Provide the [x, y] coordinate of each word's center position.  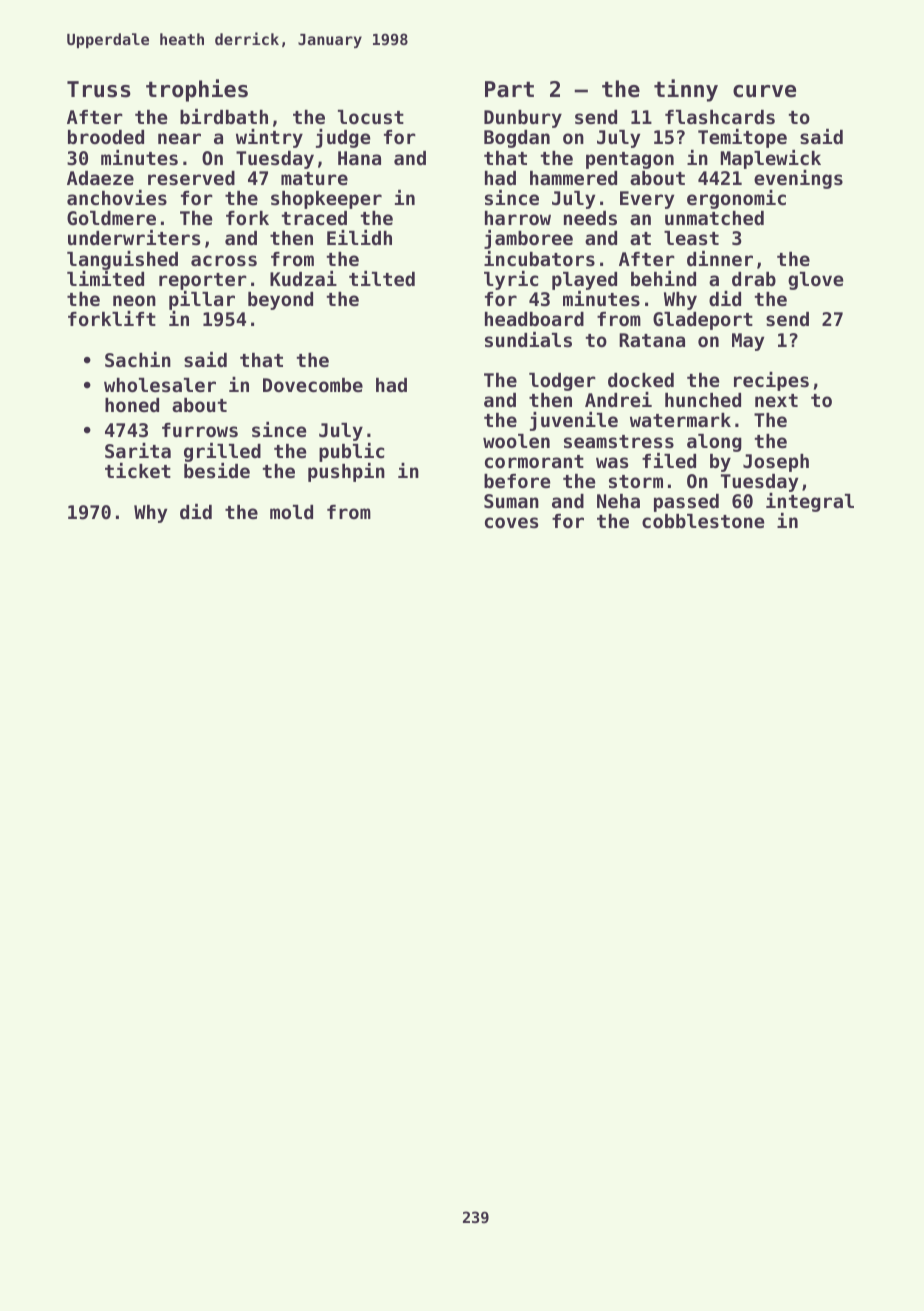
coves [511, 522]
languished [122, 260]
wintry [269, 138]
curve [764, 91]
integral [810, 502]
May [748, 342]
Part [509, 89]
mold [291, 512]
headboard [534, 319]
